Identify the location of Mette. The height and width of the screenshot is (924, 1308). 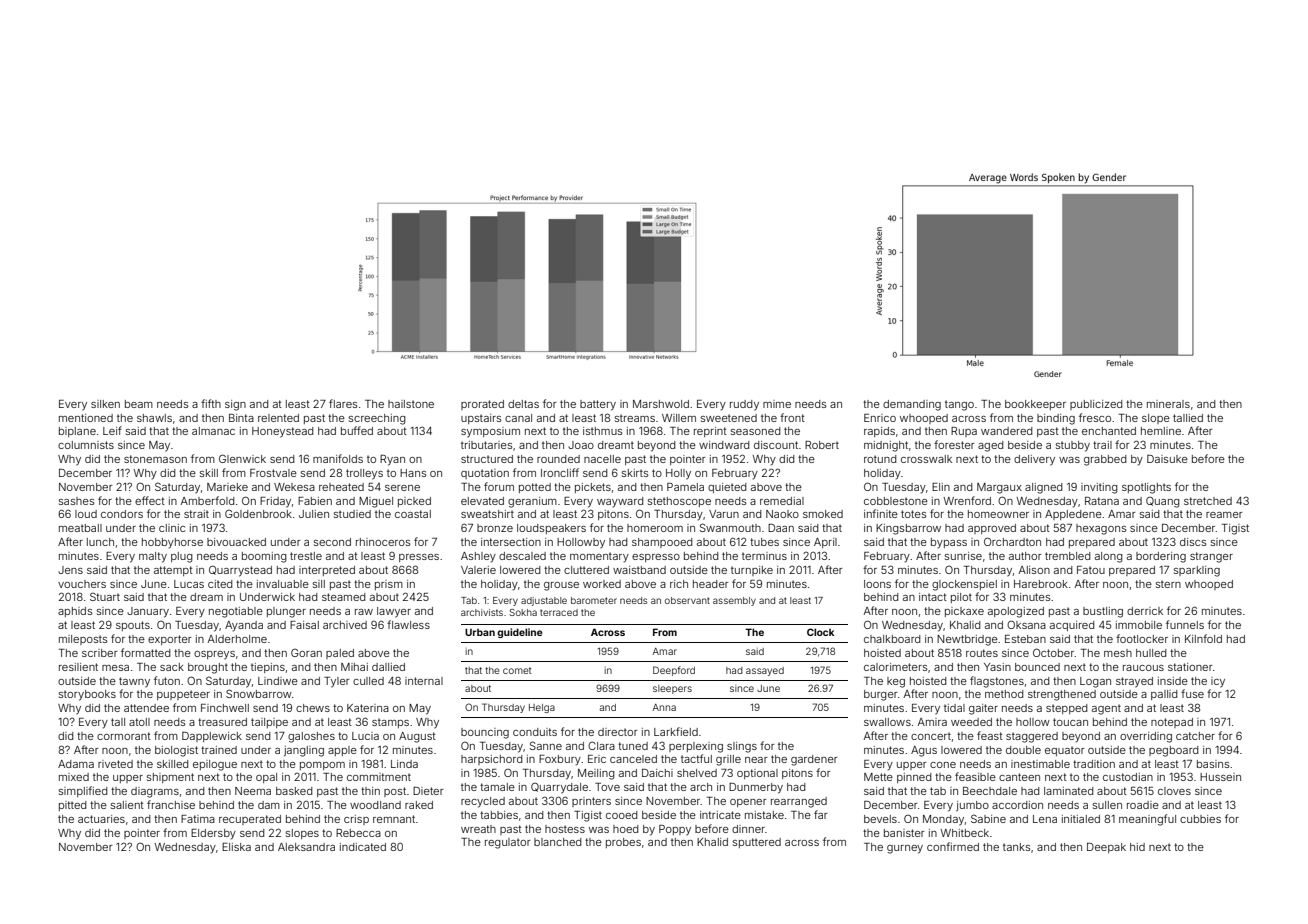
(878, 777).
